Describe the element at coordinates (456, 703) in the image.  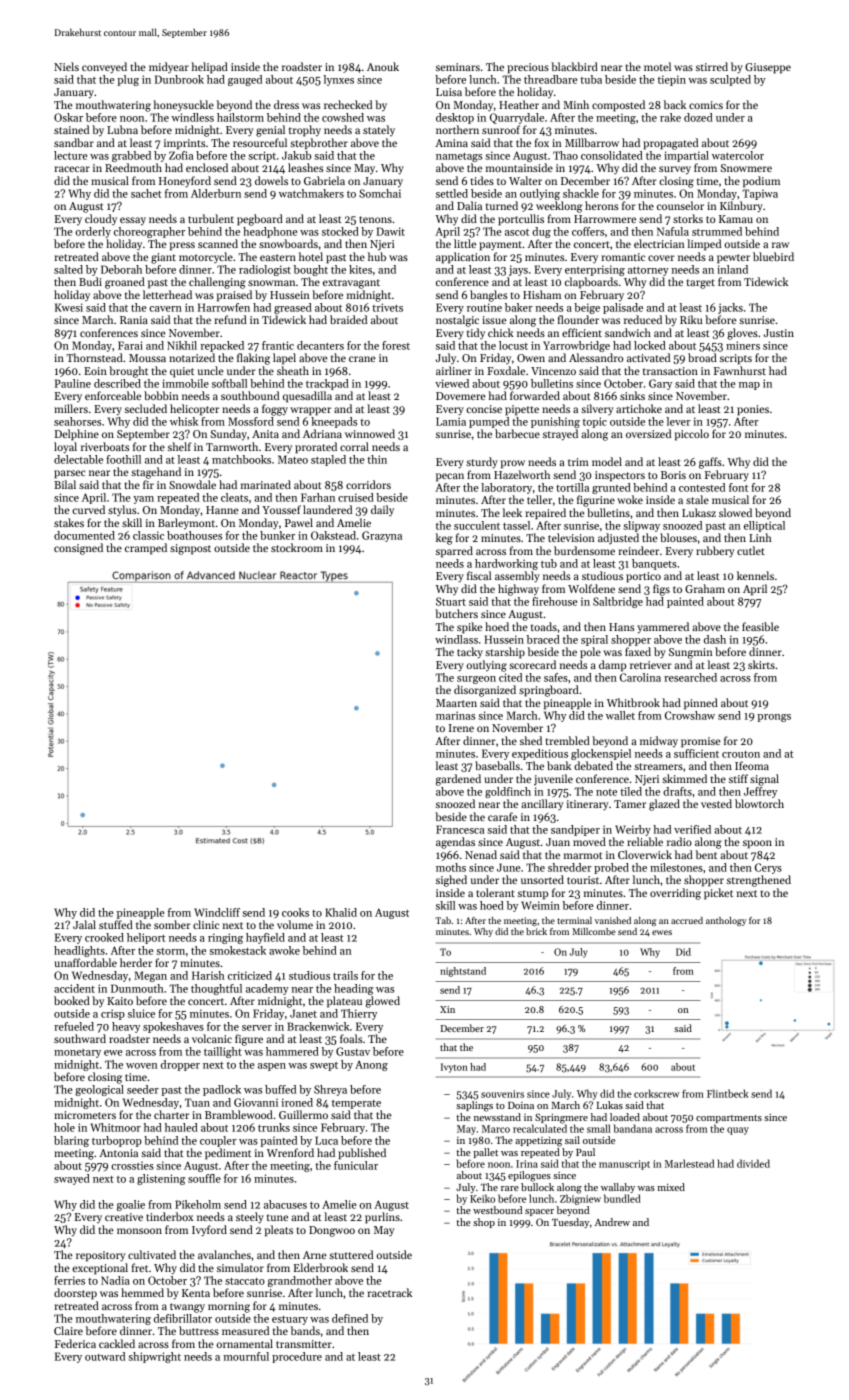
I see `Maarten` at that location.
